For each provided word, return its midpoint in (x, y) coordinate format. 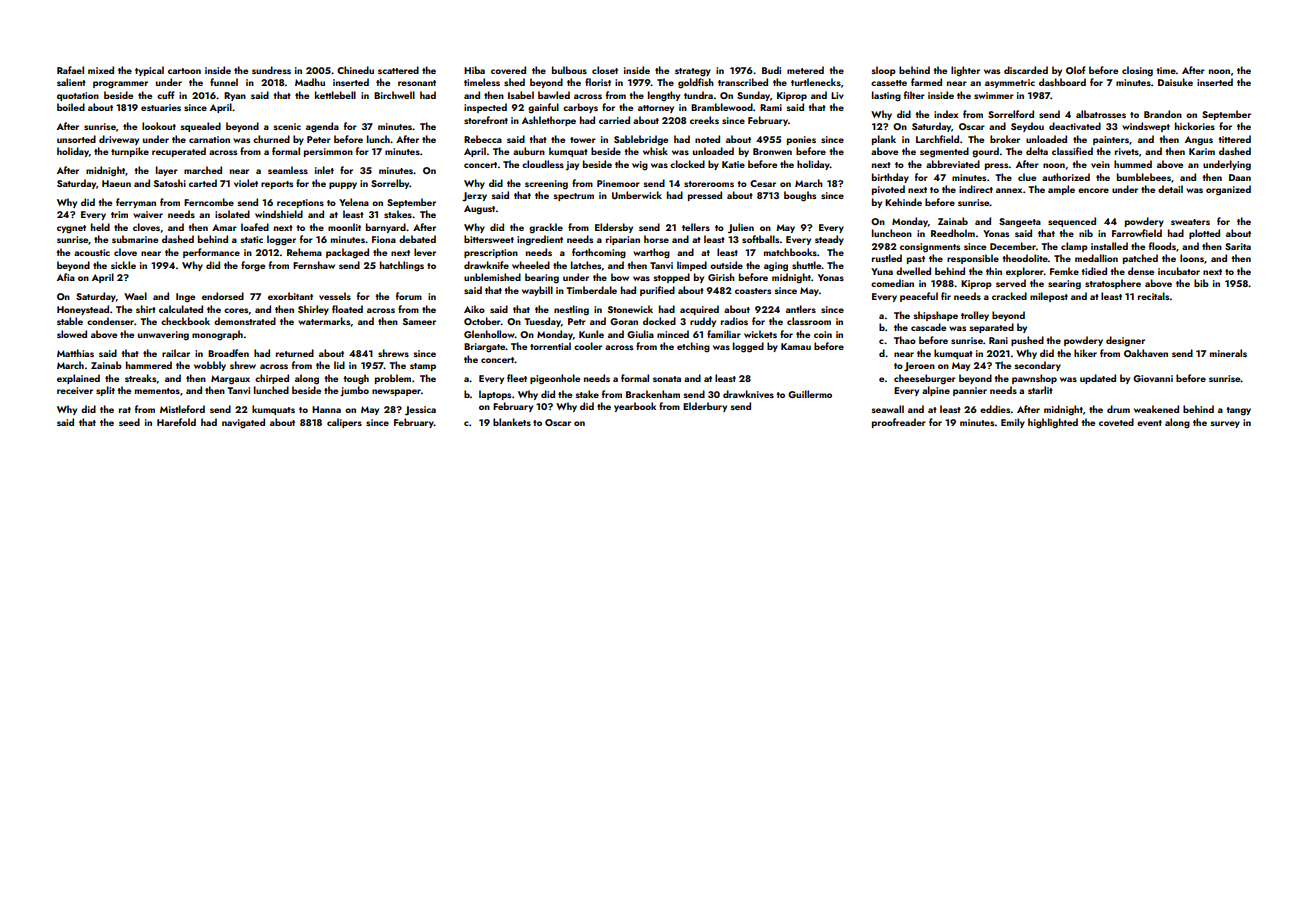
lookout (159, 126)
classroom (809, 321)
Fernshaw (314, 265)
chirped (272, 379)
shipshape (935, 316)
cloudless (543, 164)
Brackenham (653, 394)
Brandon (1163, 114)
